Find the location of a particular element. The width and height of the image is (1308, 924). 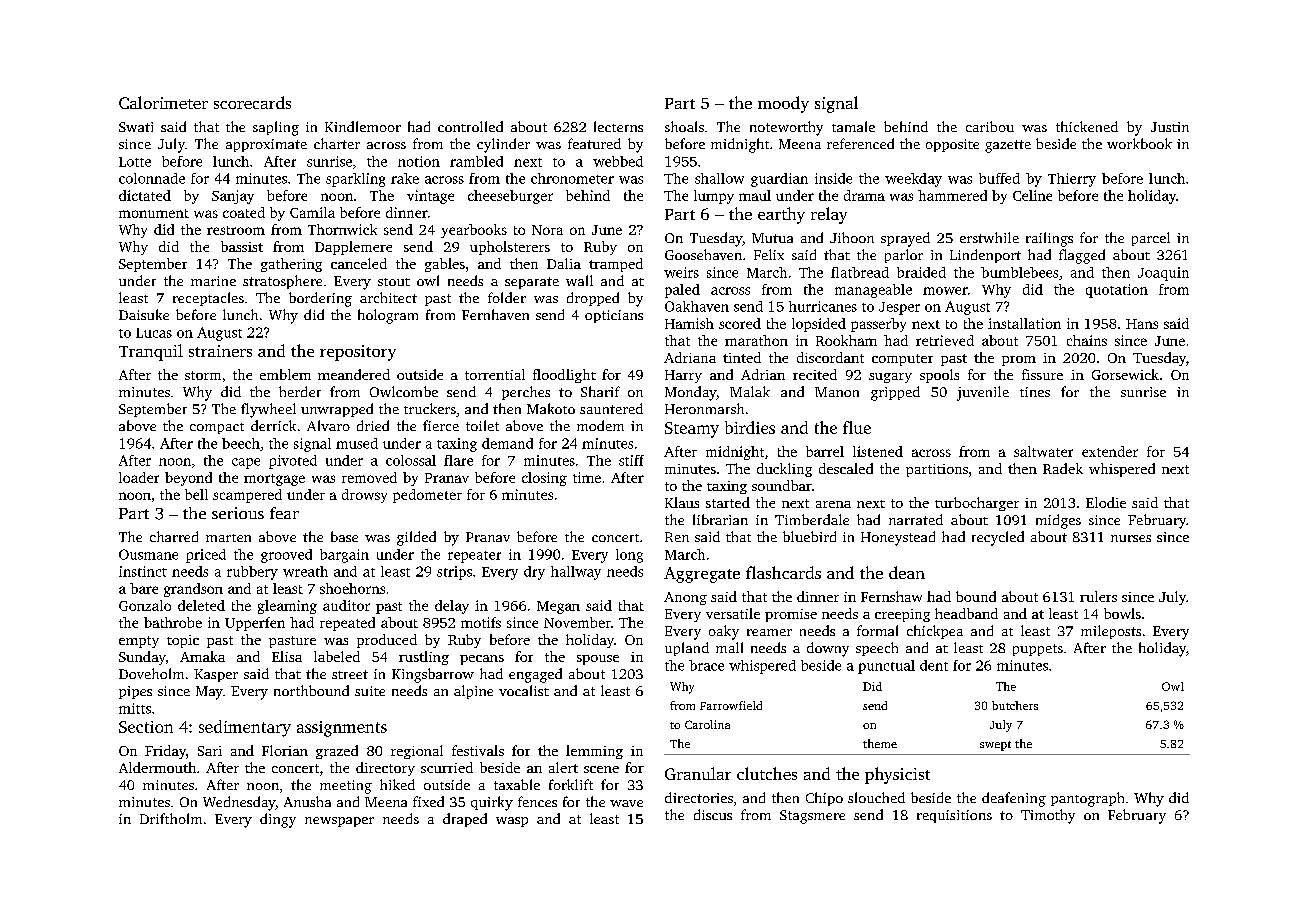

physicist is located at coordinates (897, 775).
